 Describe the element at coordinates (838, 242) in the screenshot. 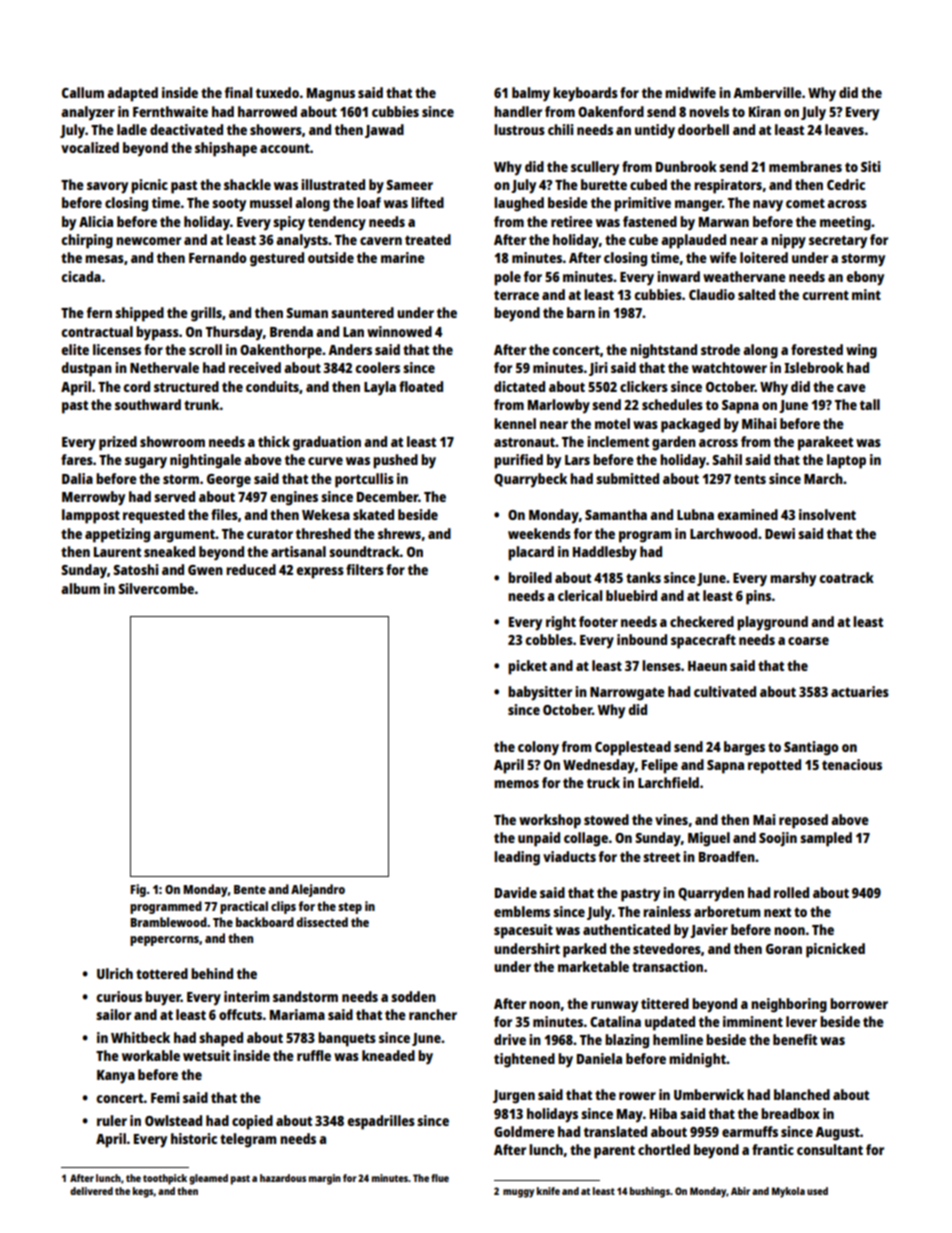

I see `secretary` at that location.
